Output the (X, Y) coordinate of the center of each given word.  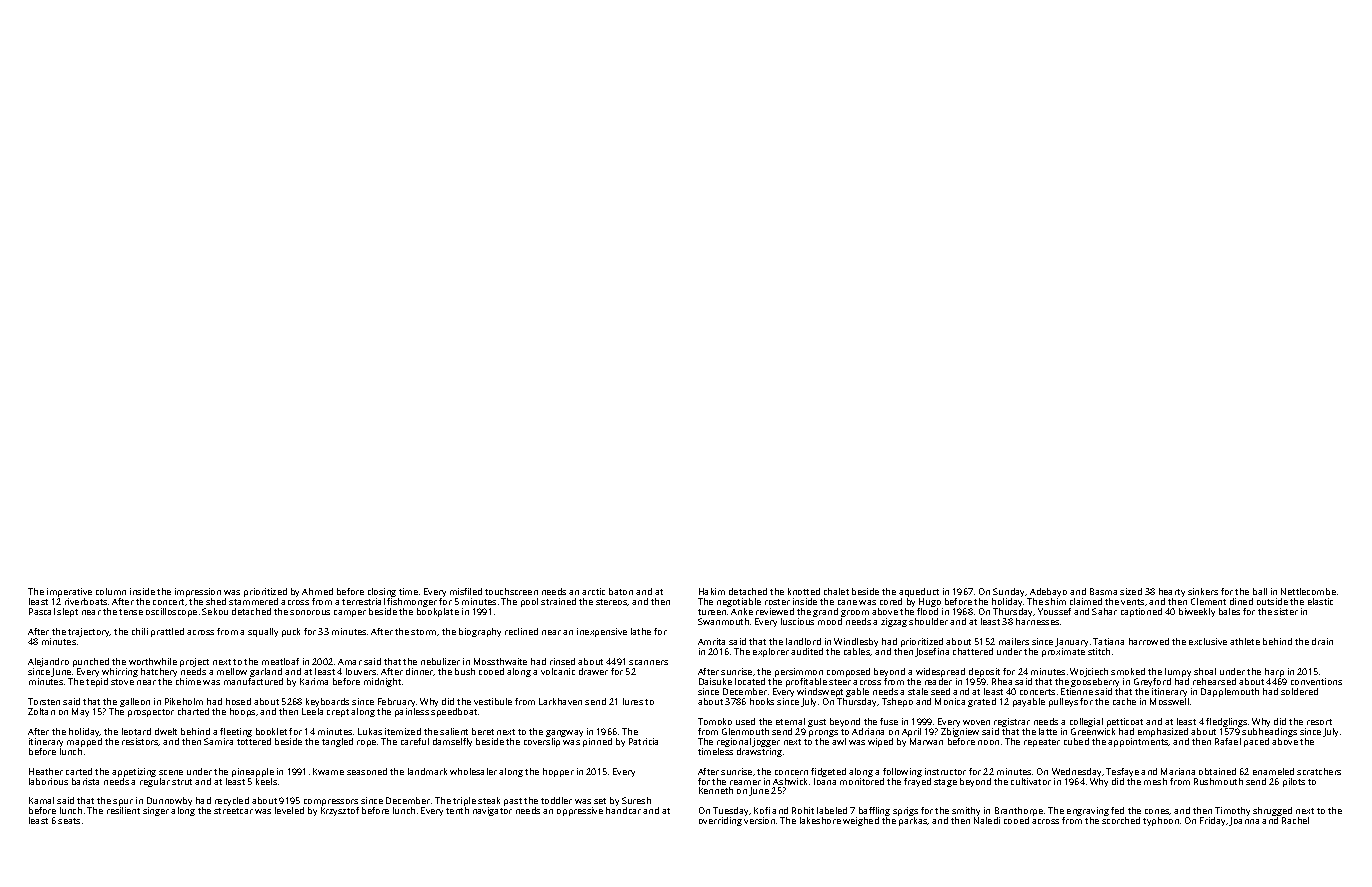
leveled (289, 810)
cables (857, 651)
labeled (832, 810)
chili (140, 631)
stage (945, 783)
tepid (97, 682)
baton (621, 591)
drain (1322, 641)
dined (1241, 601)
